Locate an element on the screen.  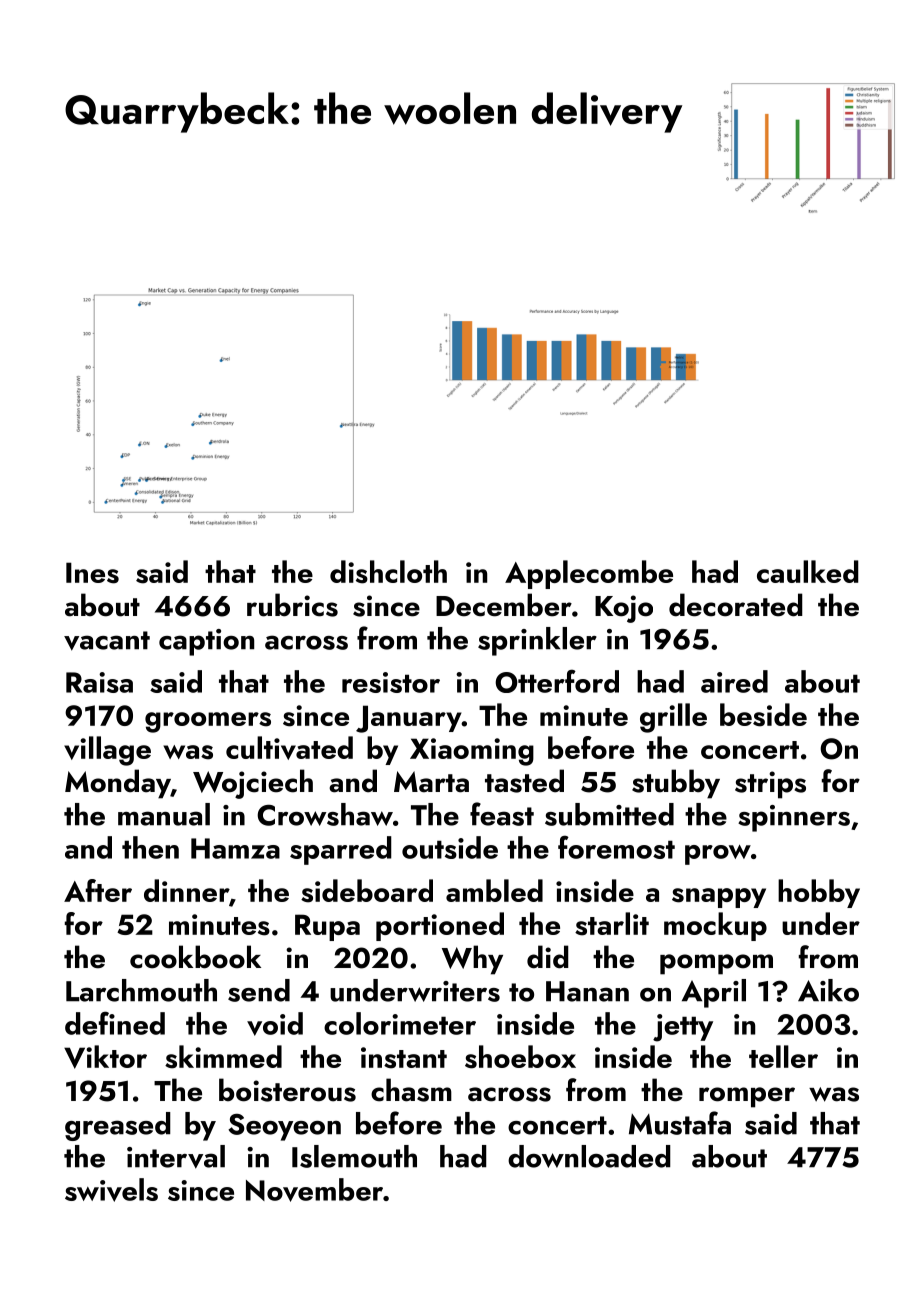
manual is located at coordinates (164, 814).
